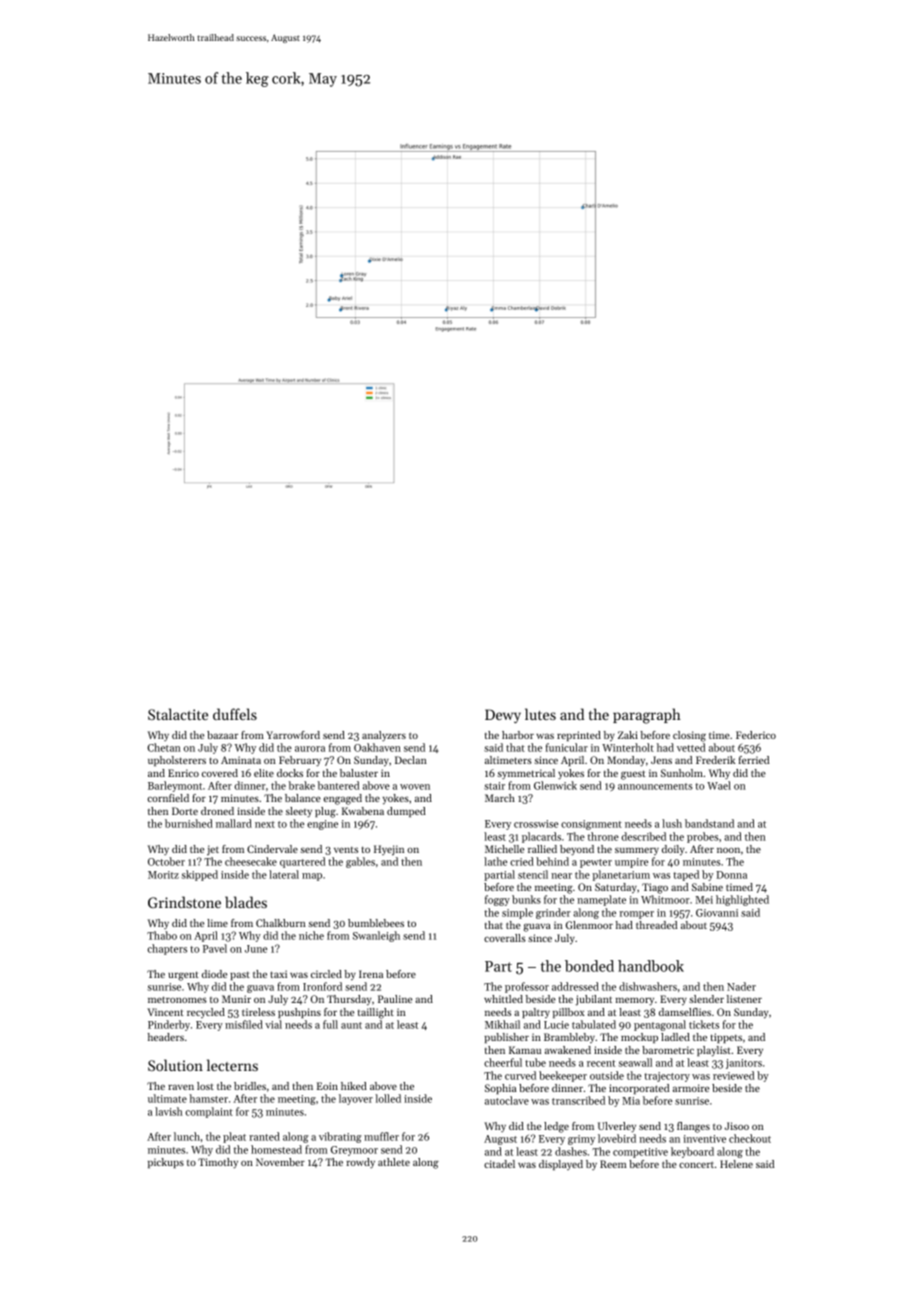 This document has width=924, height=1314. I want to click on niche, so click(311, 935).
